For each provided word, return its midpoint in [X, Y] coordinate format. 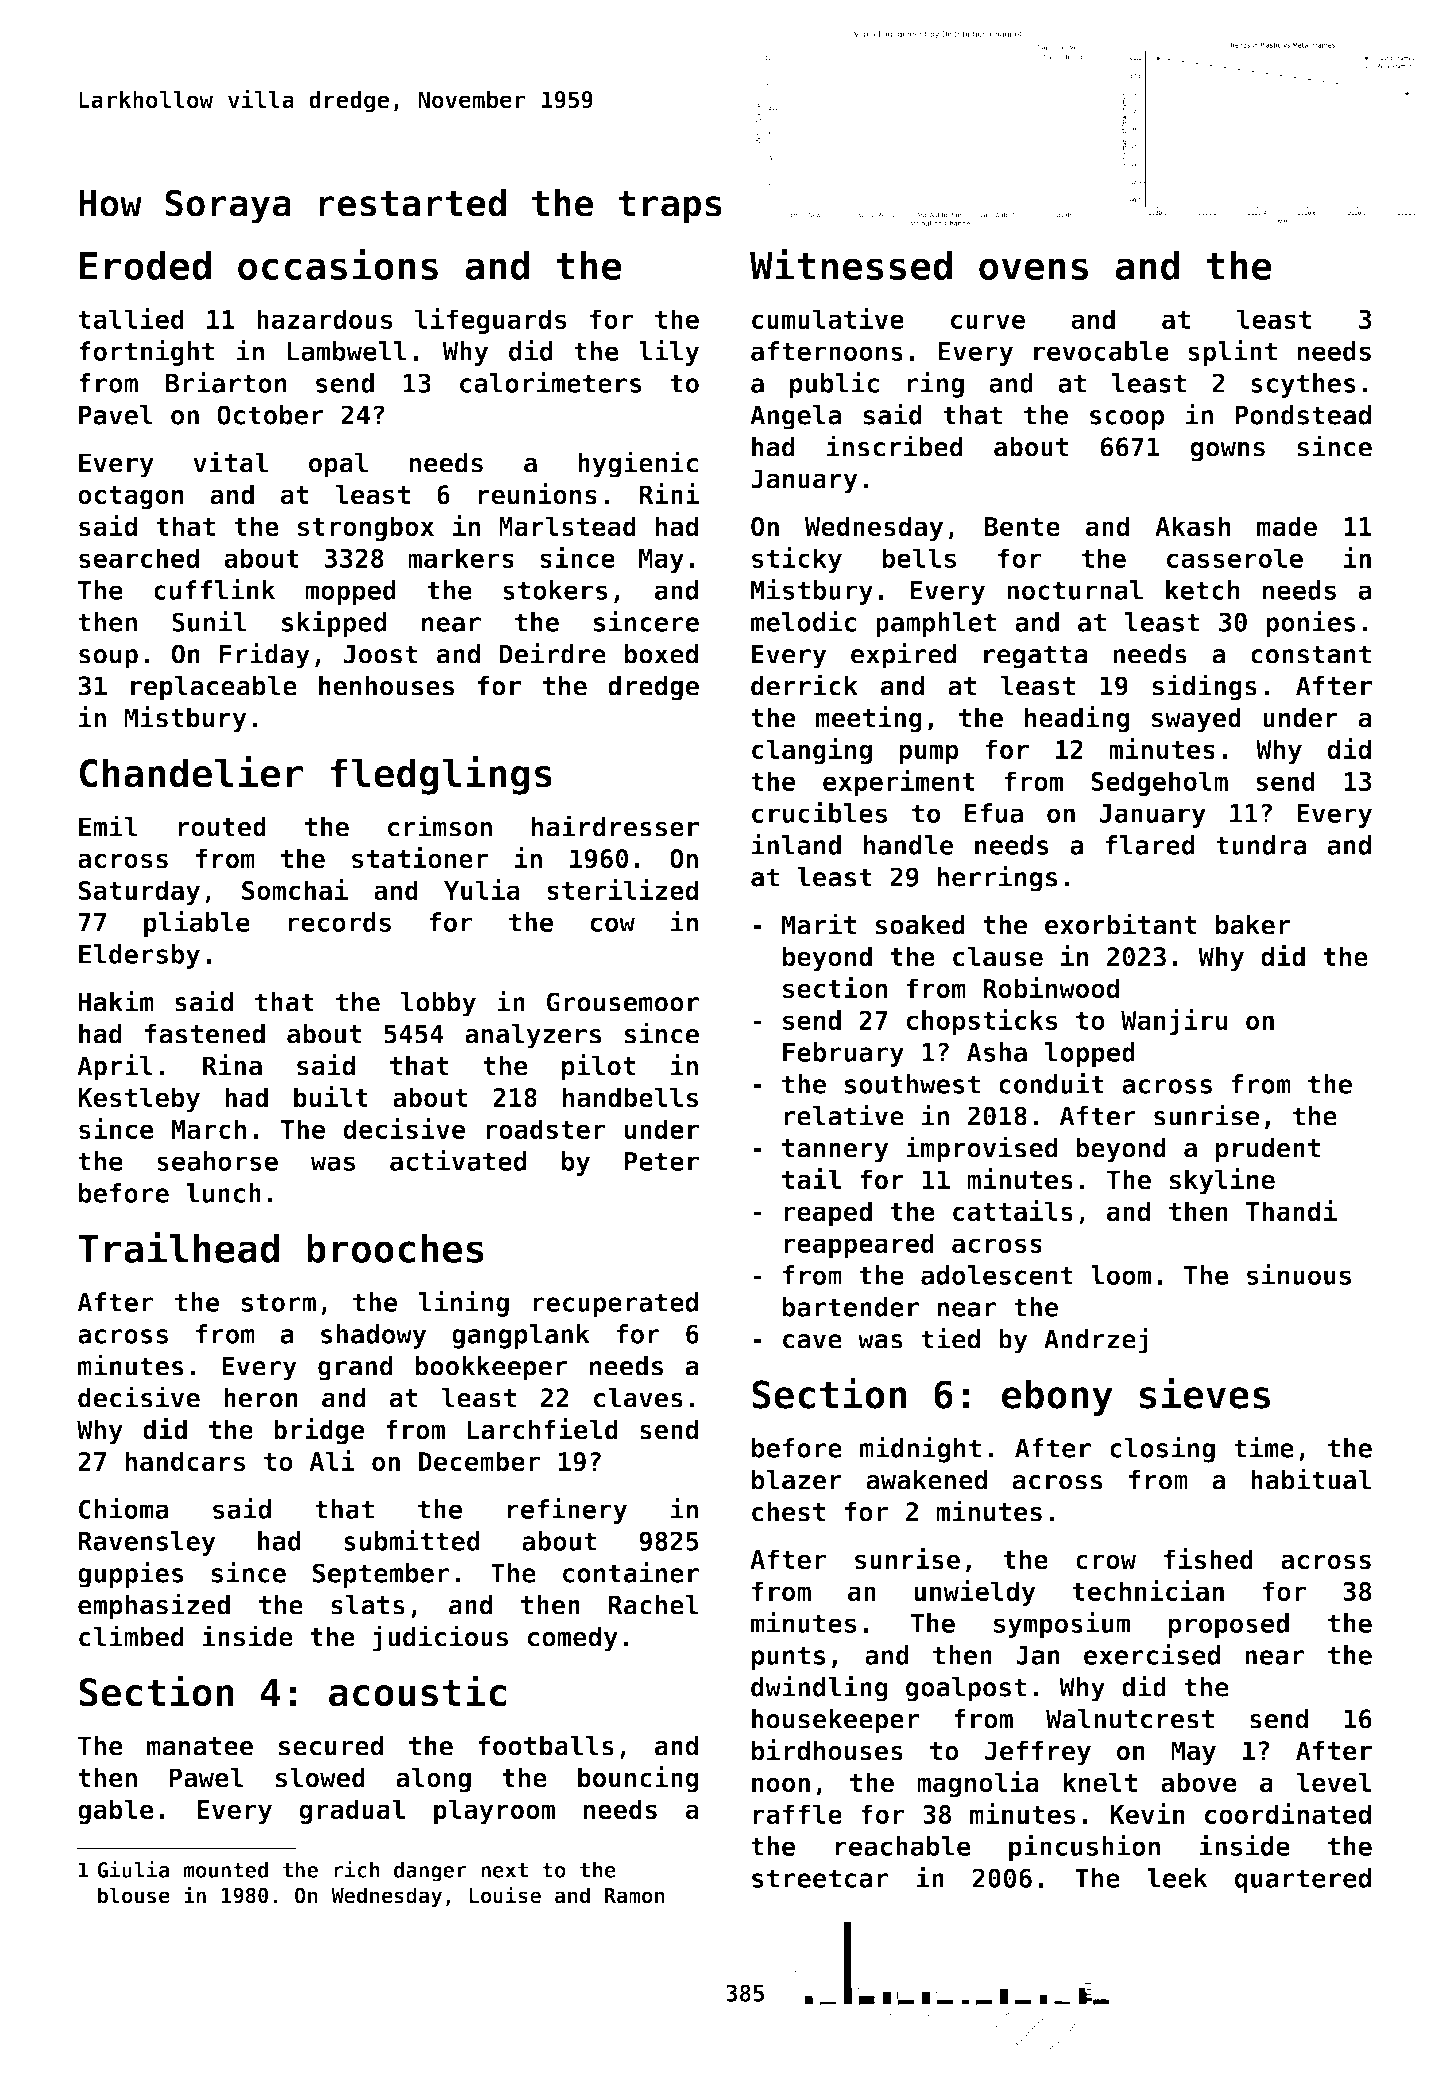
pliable [197, 924]
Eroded [145, 265]
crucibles [819, 812]
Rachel [654, 1605]
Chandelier [191, 772]
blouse [134, 1895]
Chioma [124, 1508]
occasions [338, 264]
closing [1162, 1449]
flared [1150, 845]
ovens [1033, 269]
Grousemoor [623, 1002]
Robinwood [1051, 988]
